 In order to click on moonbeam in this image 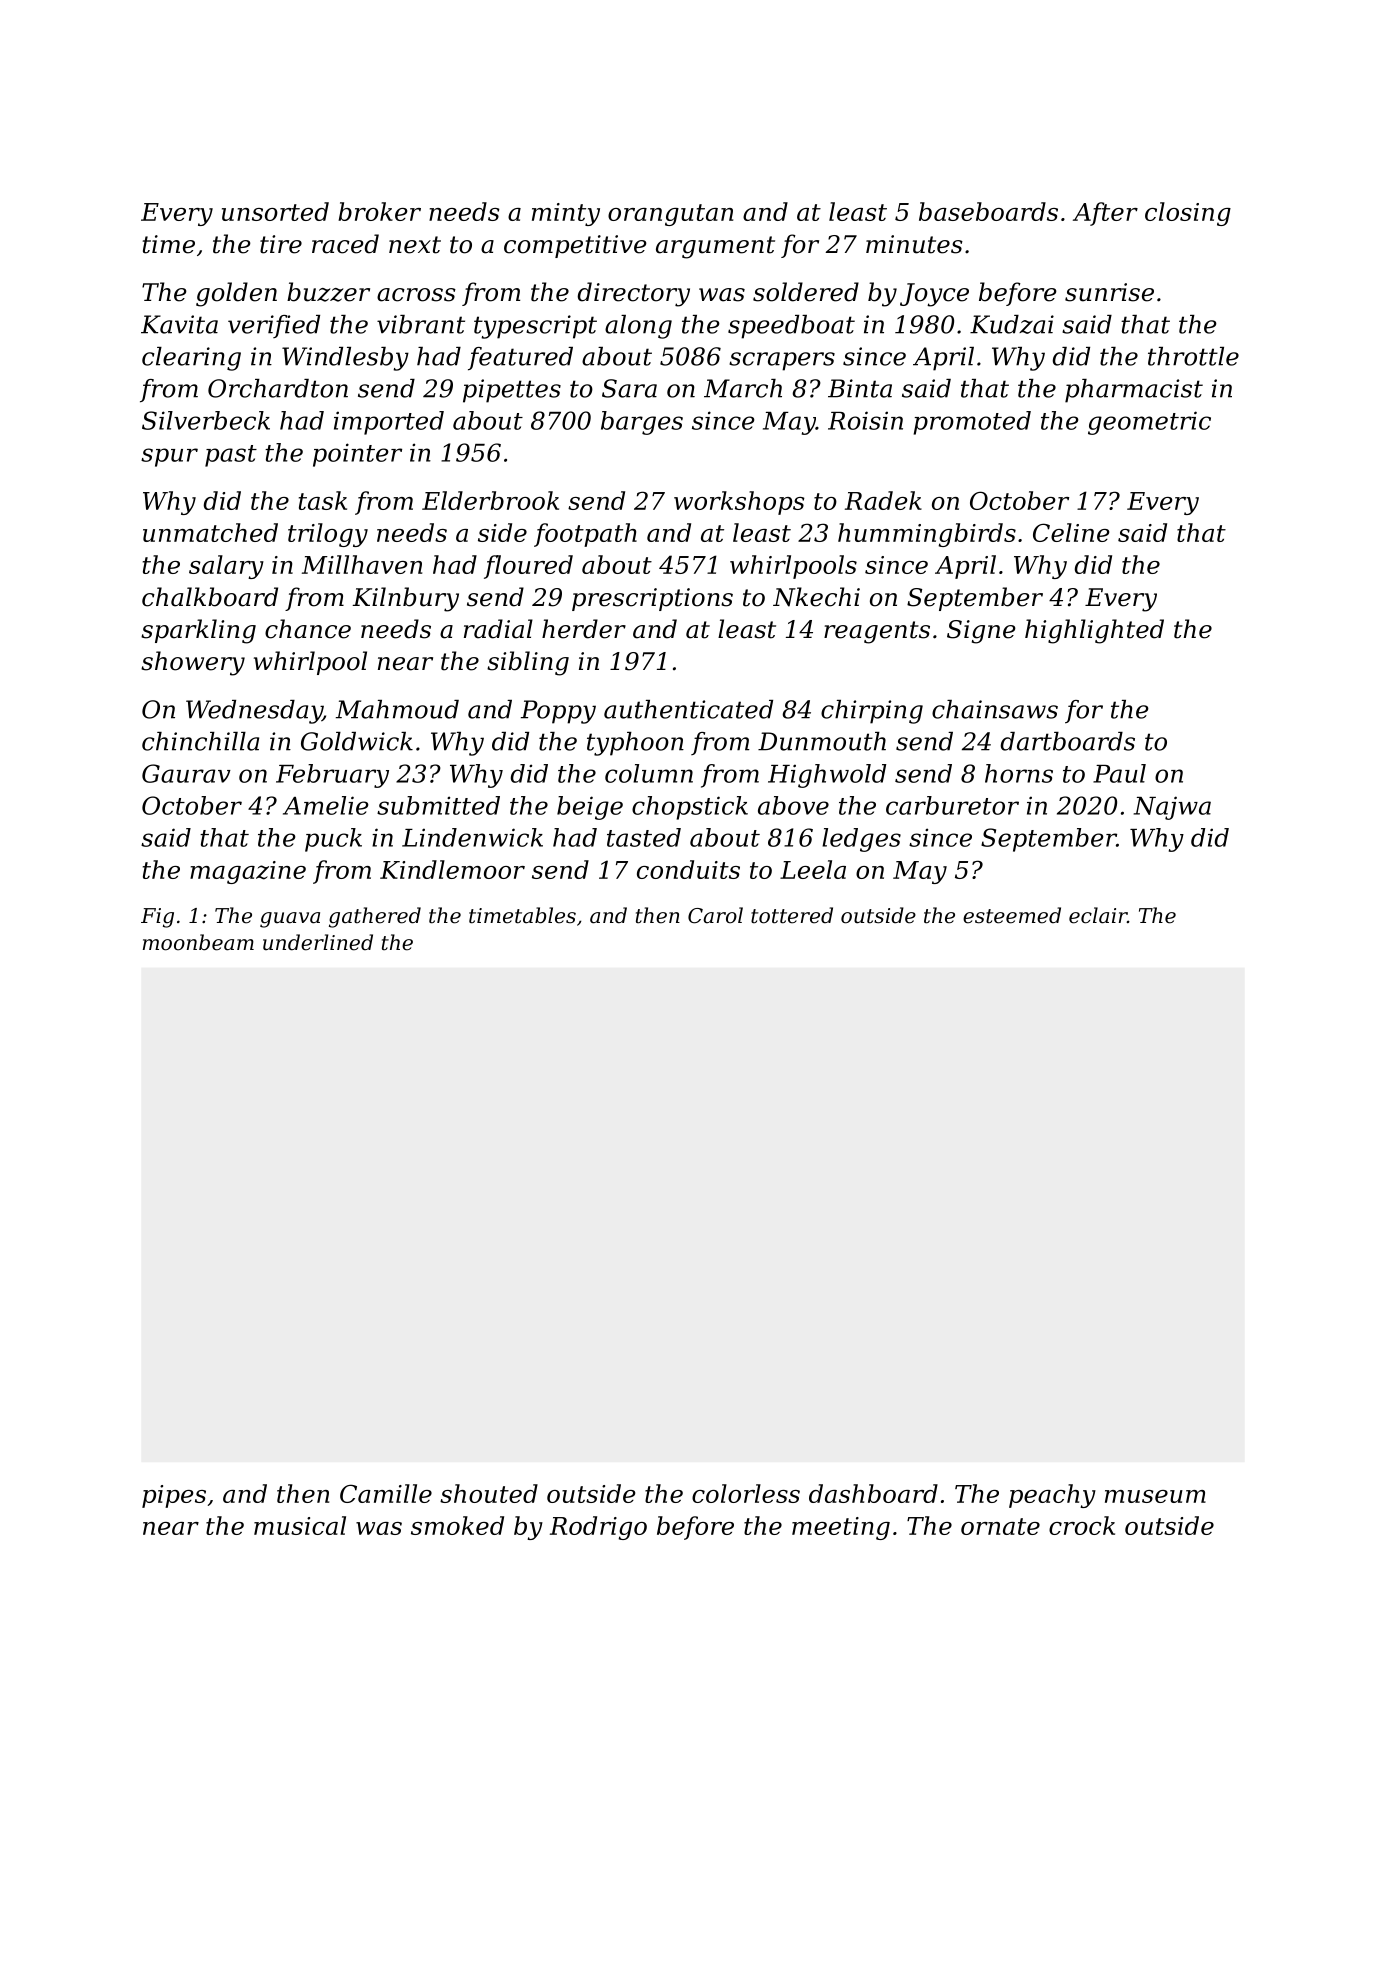, I will do `click(198, 942)`.
